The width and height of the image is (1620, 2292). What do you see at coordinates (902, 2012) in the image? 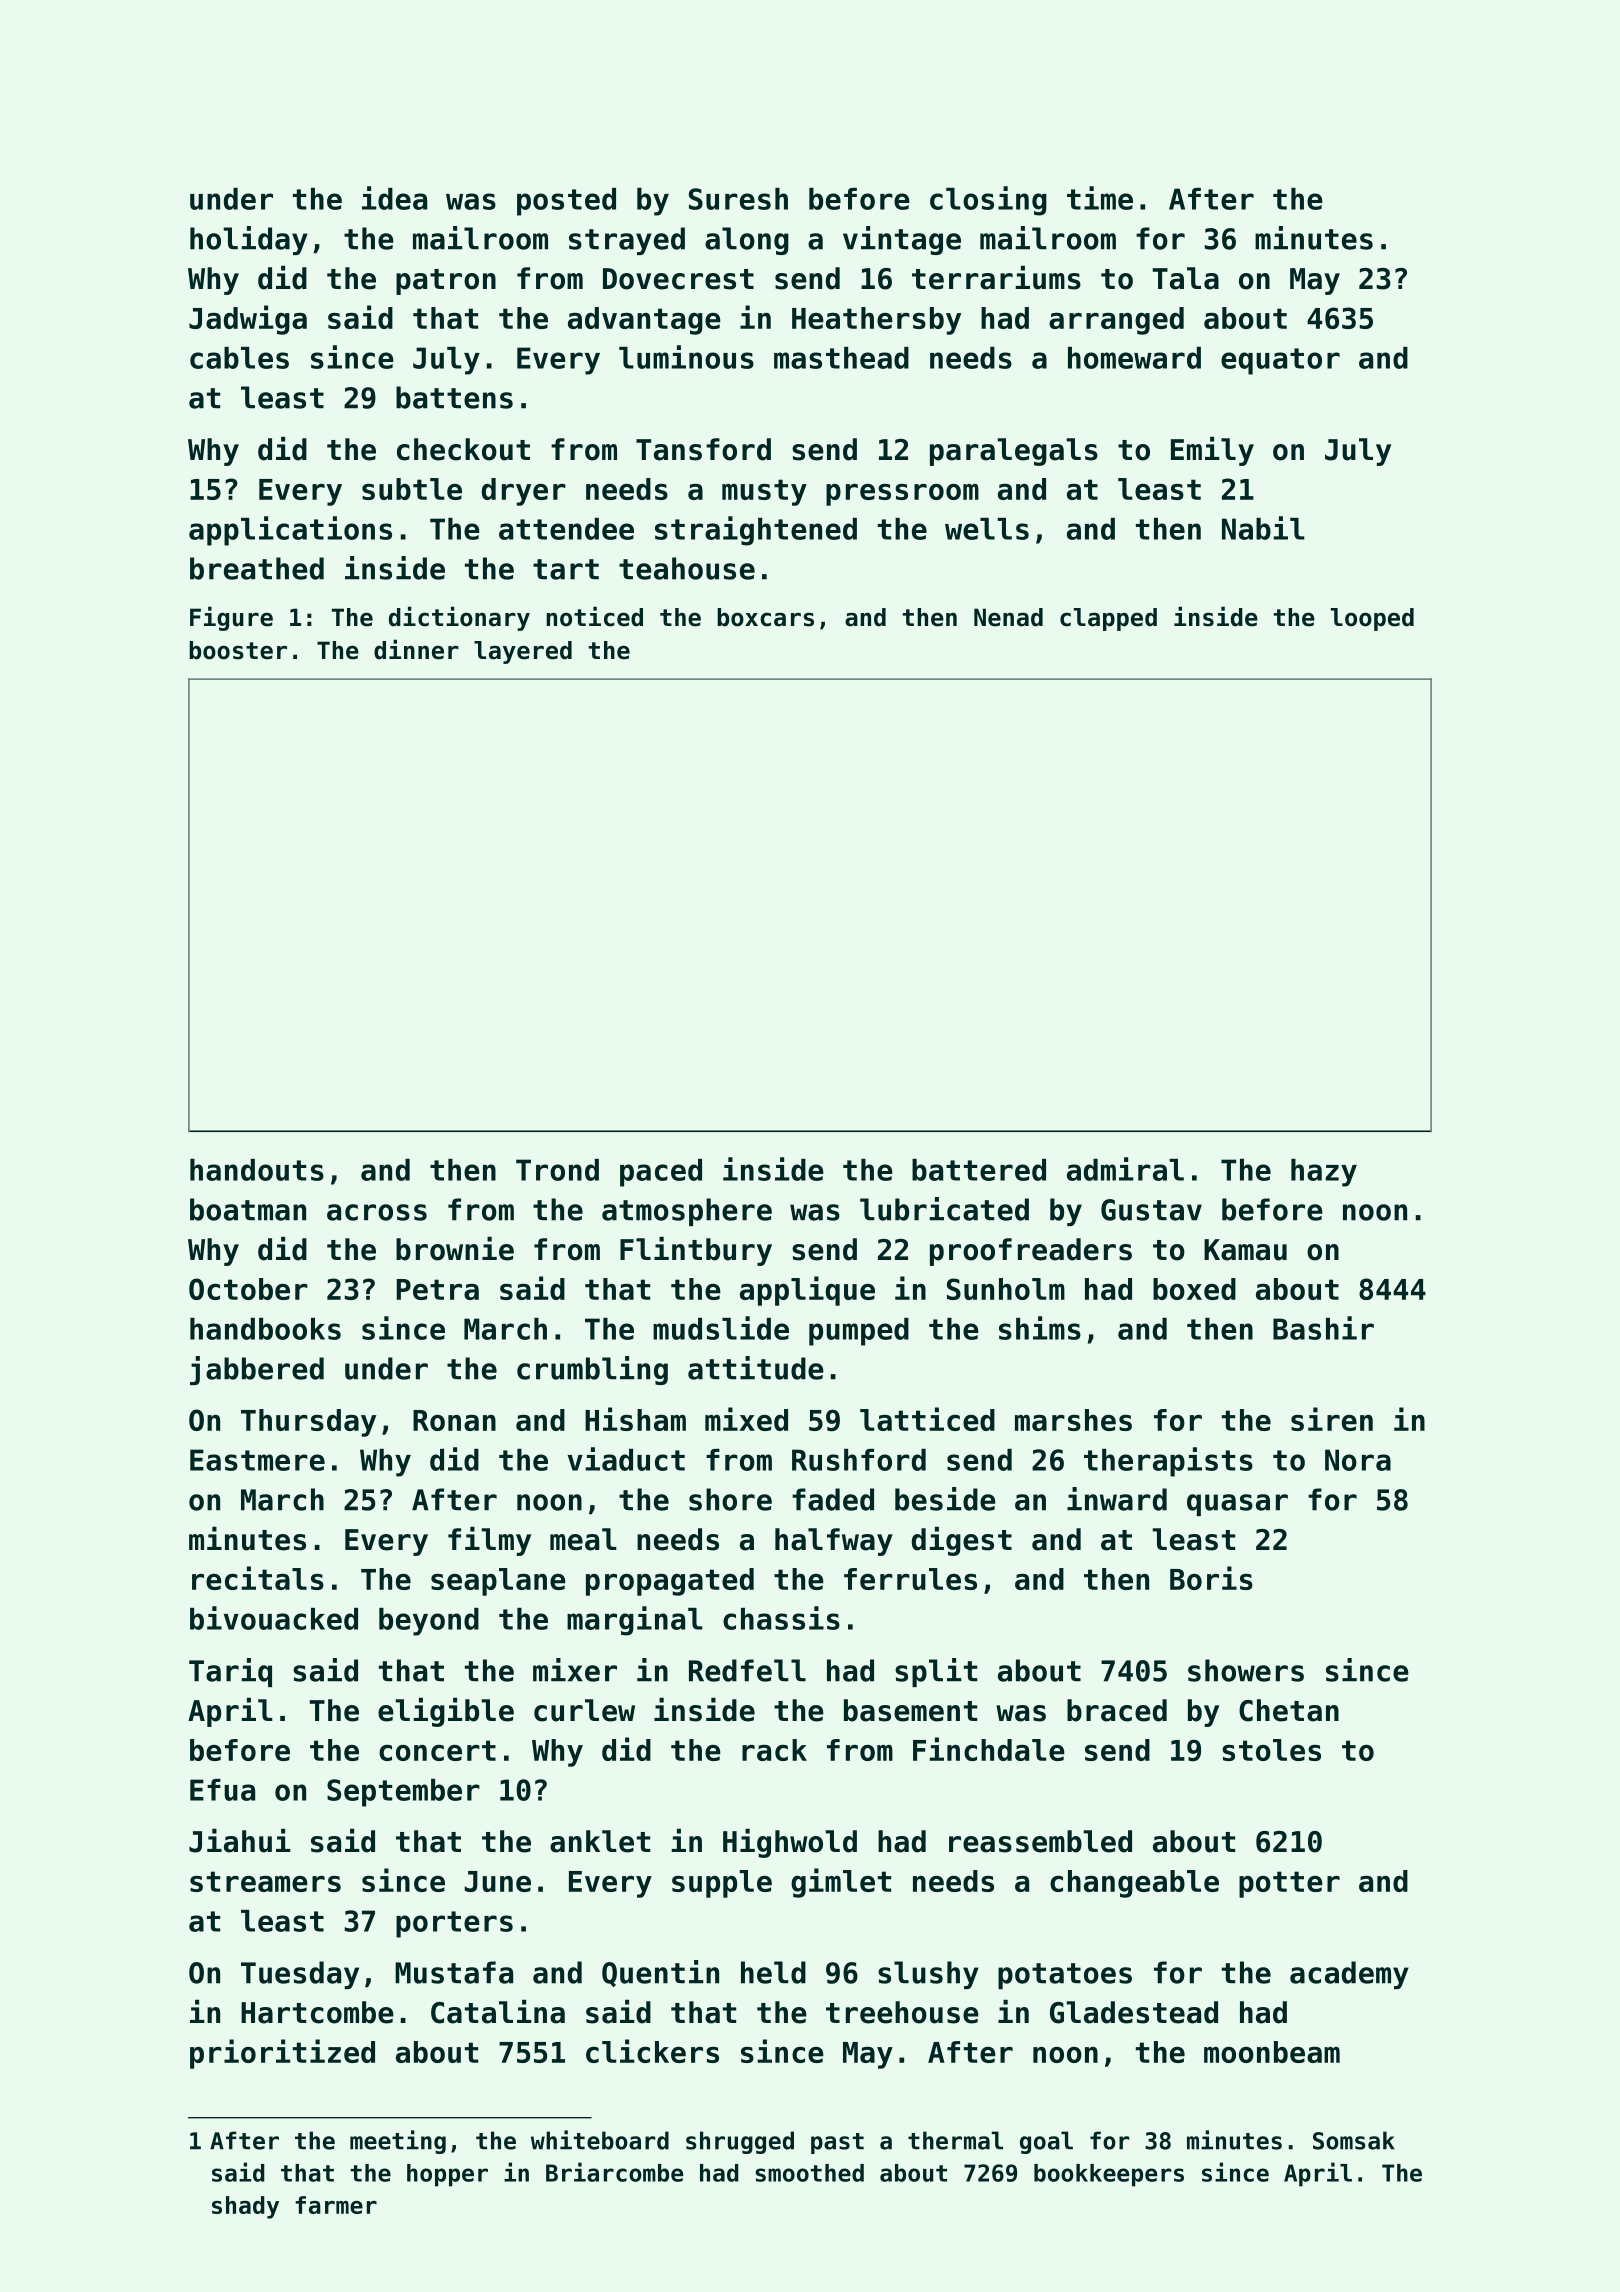
I see `treehouse` at bounding box center [902, 2012].
